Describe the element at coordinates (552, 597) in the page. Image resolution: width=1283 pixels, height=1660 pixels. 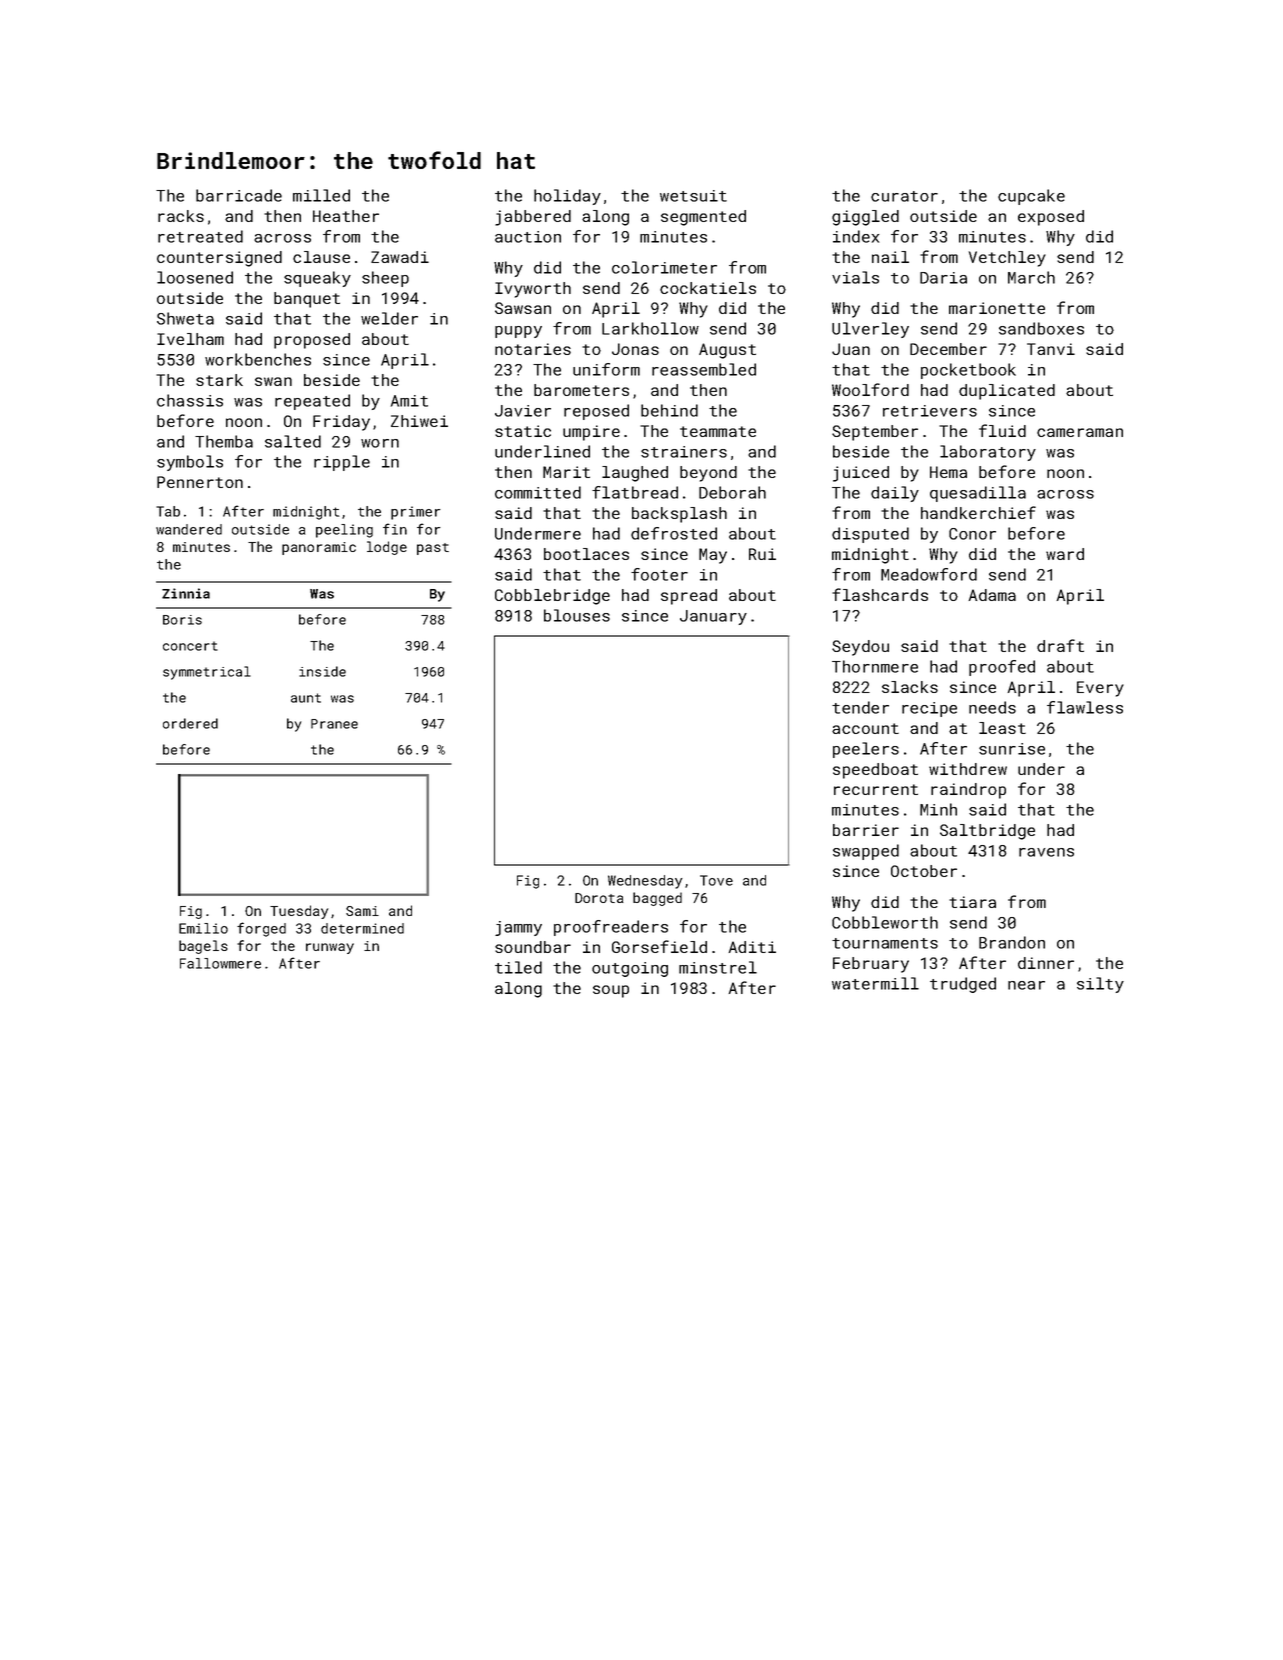
I see `Cobblebridge` at that location.
